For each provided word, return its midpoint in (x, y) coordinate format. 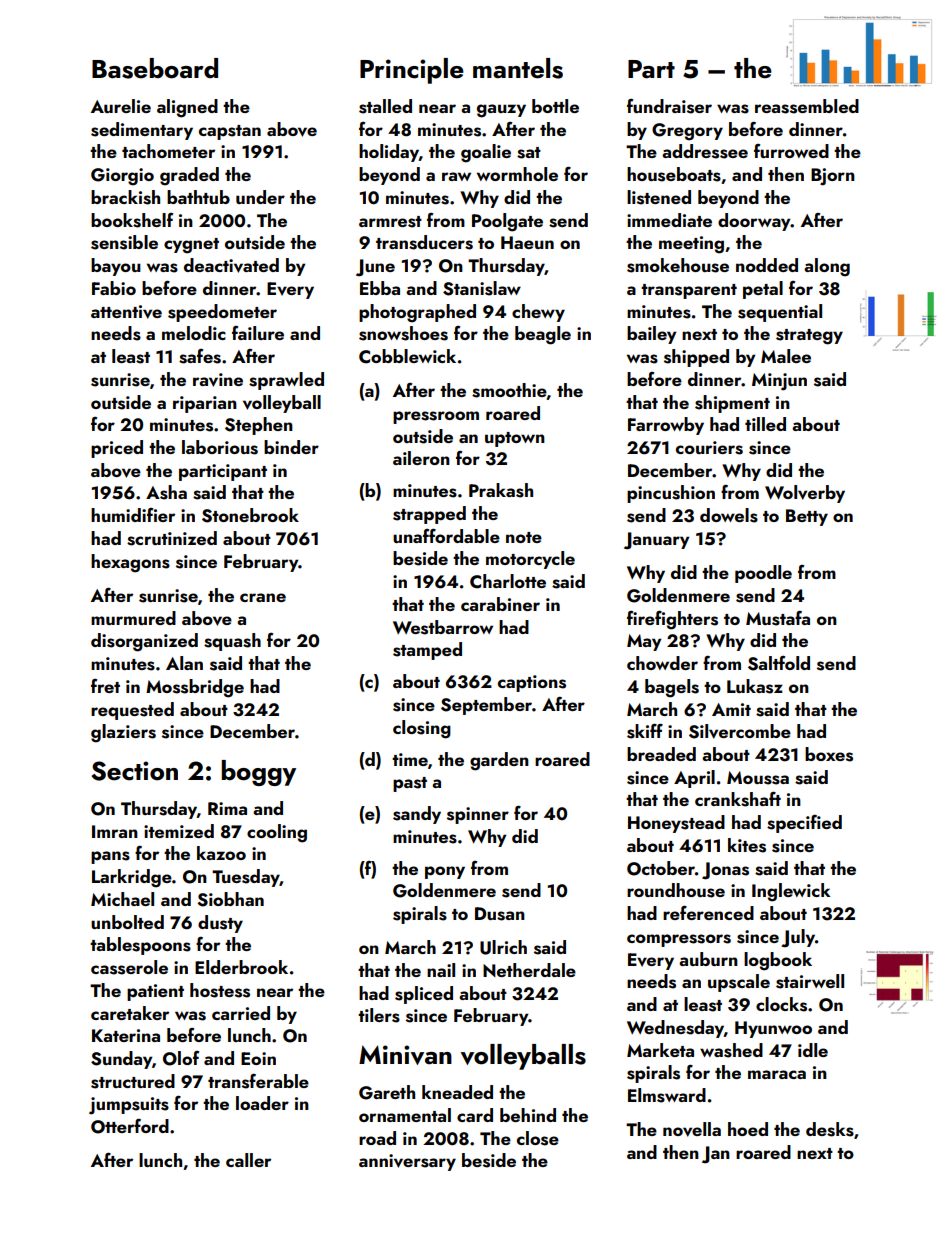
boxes (829, 754)
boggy (258, 773)
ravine (218, 380)
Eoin (258, 1058)
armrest (390, 222)
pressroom (436, 417)
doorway (754, 222)
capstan (230, 132)
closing (422, 729)
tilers (379, 1015)
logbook (778, 961)
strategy (809, 337)
